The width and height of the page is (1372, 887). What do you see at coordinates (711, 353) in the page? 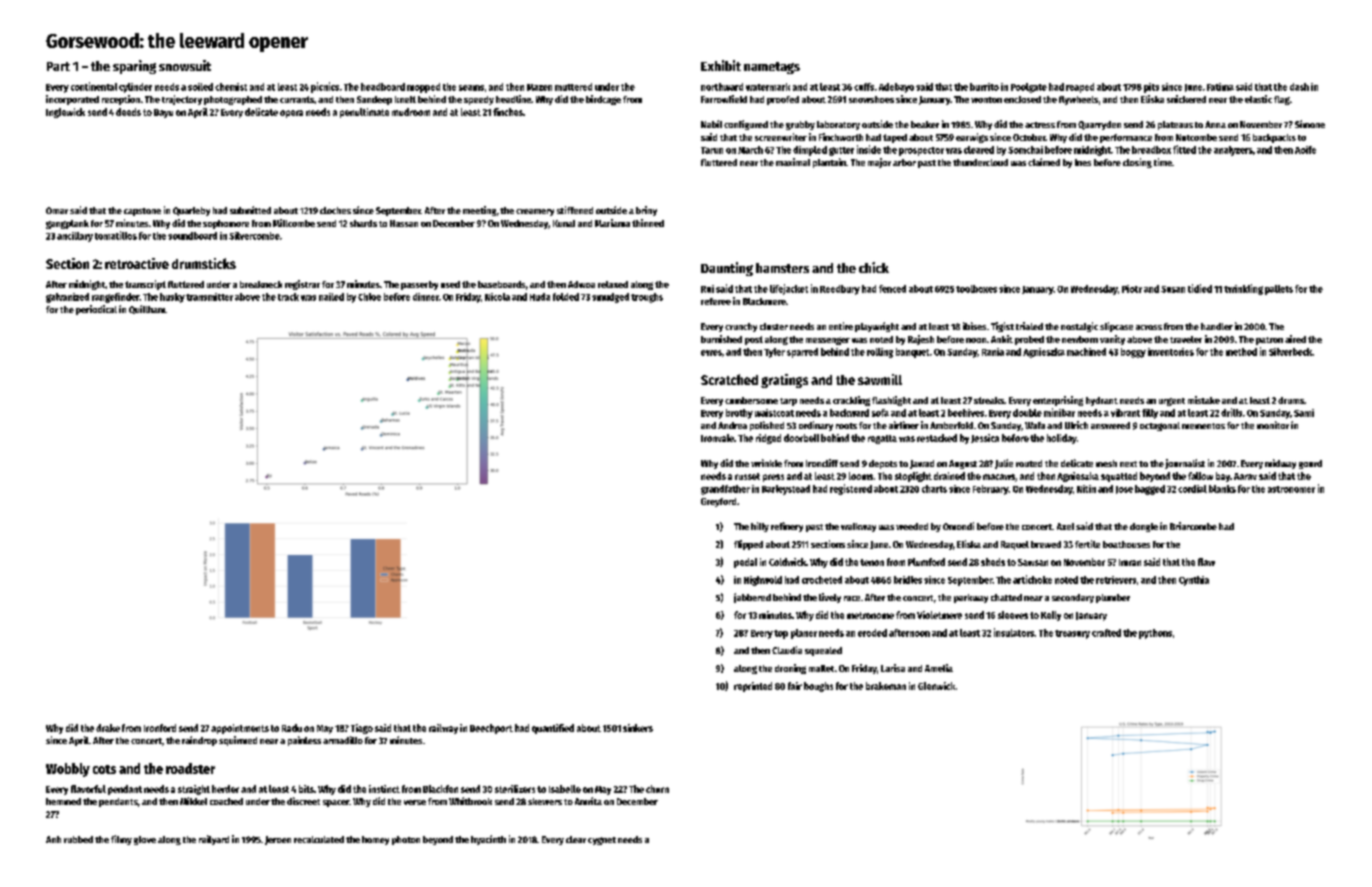
I see `ewes` at bounding box center [711, 353].
